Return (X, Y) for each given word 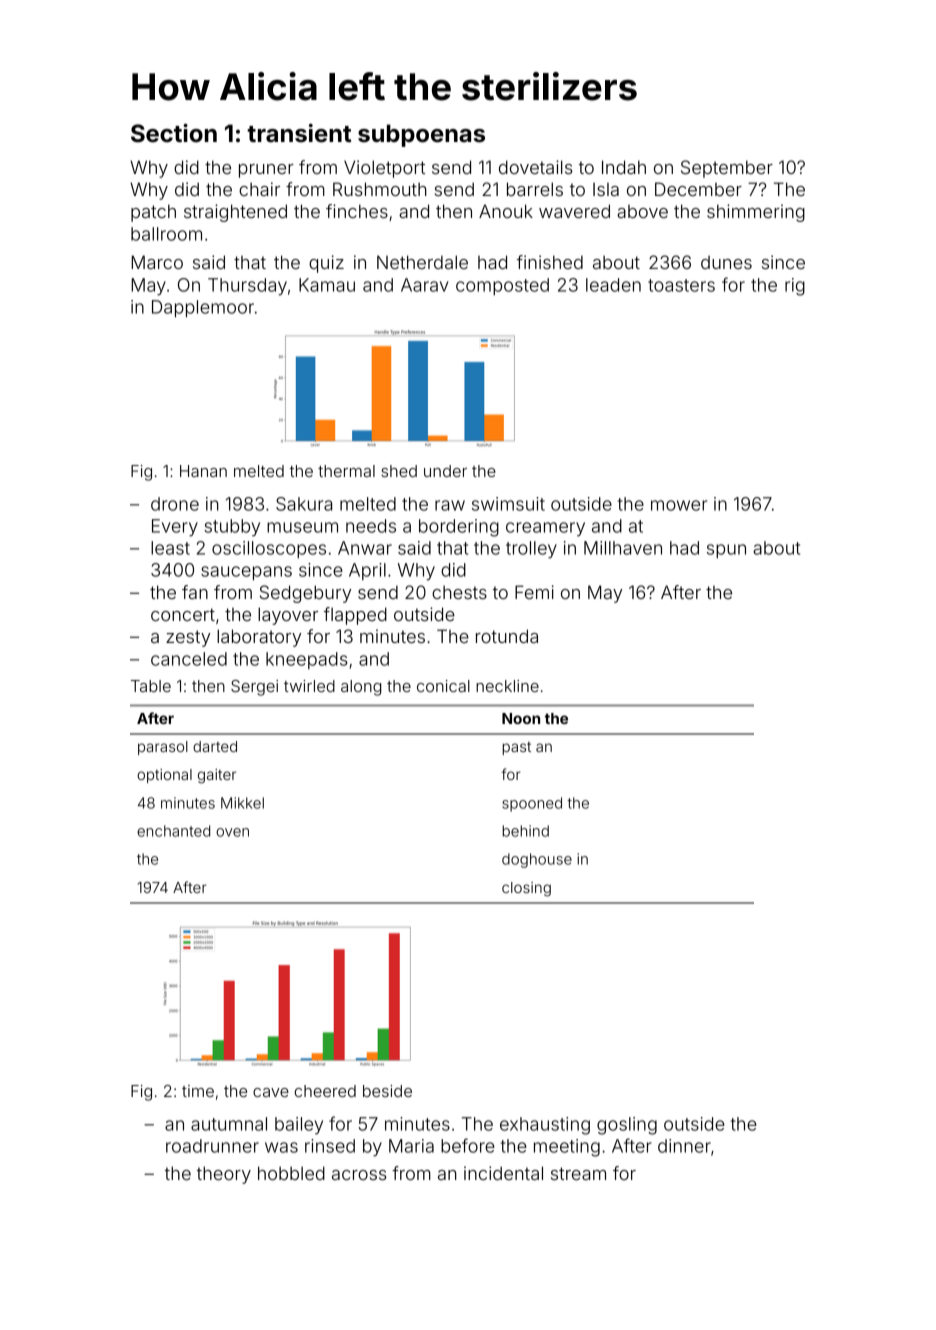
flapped (355, 616)
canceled (189, 659)
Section (174, 133)
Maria (411, 1146)
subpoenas (421, 135)
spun (726, 551)
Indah (624, 167)
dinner (684, 1146)
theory (224, 1175)
